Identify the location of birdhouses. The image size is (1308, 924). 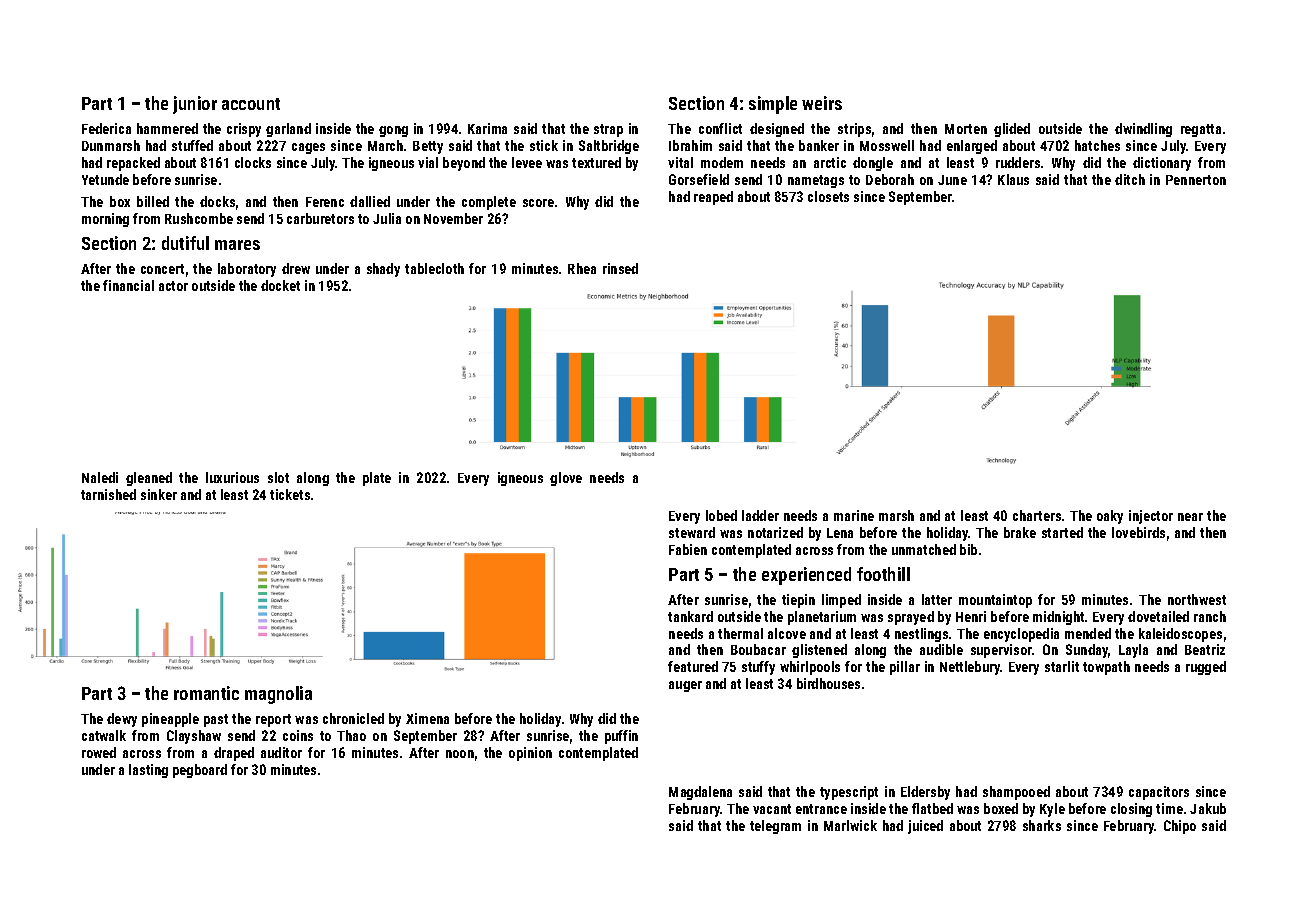
(828, 683).
